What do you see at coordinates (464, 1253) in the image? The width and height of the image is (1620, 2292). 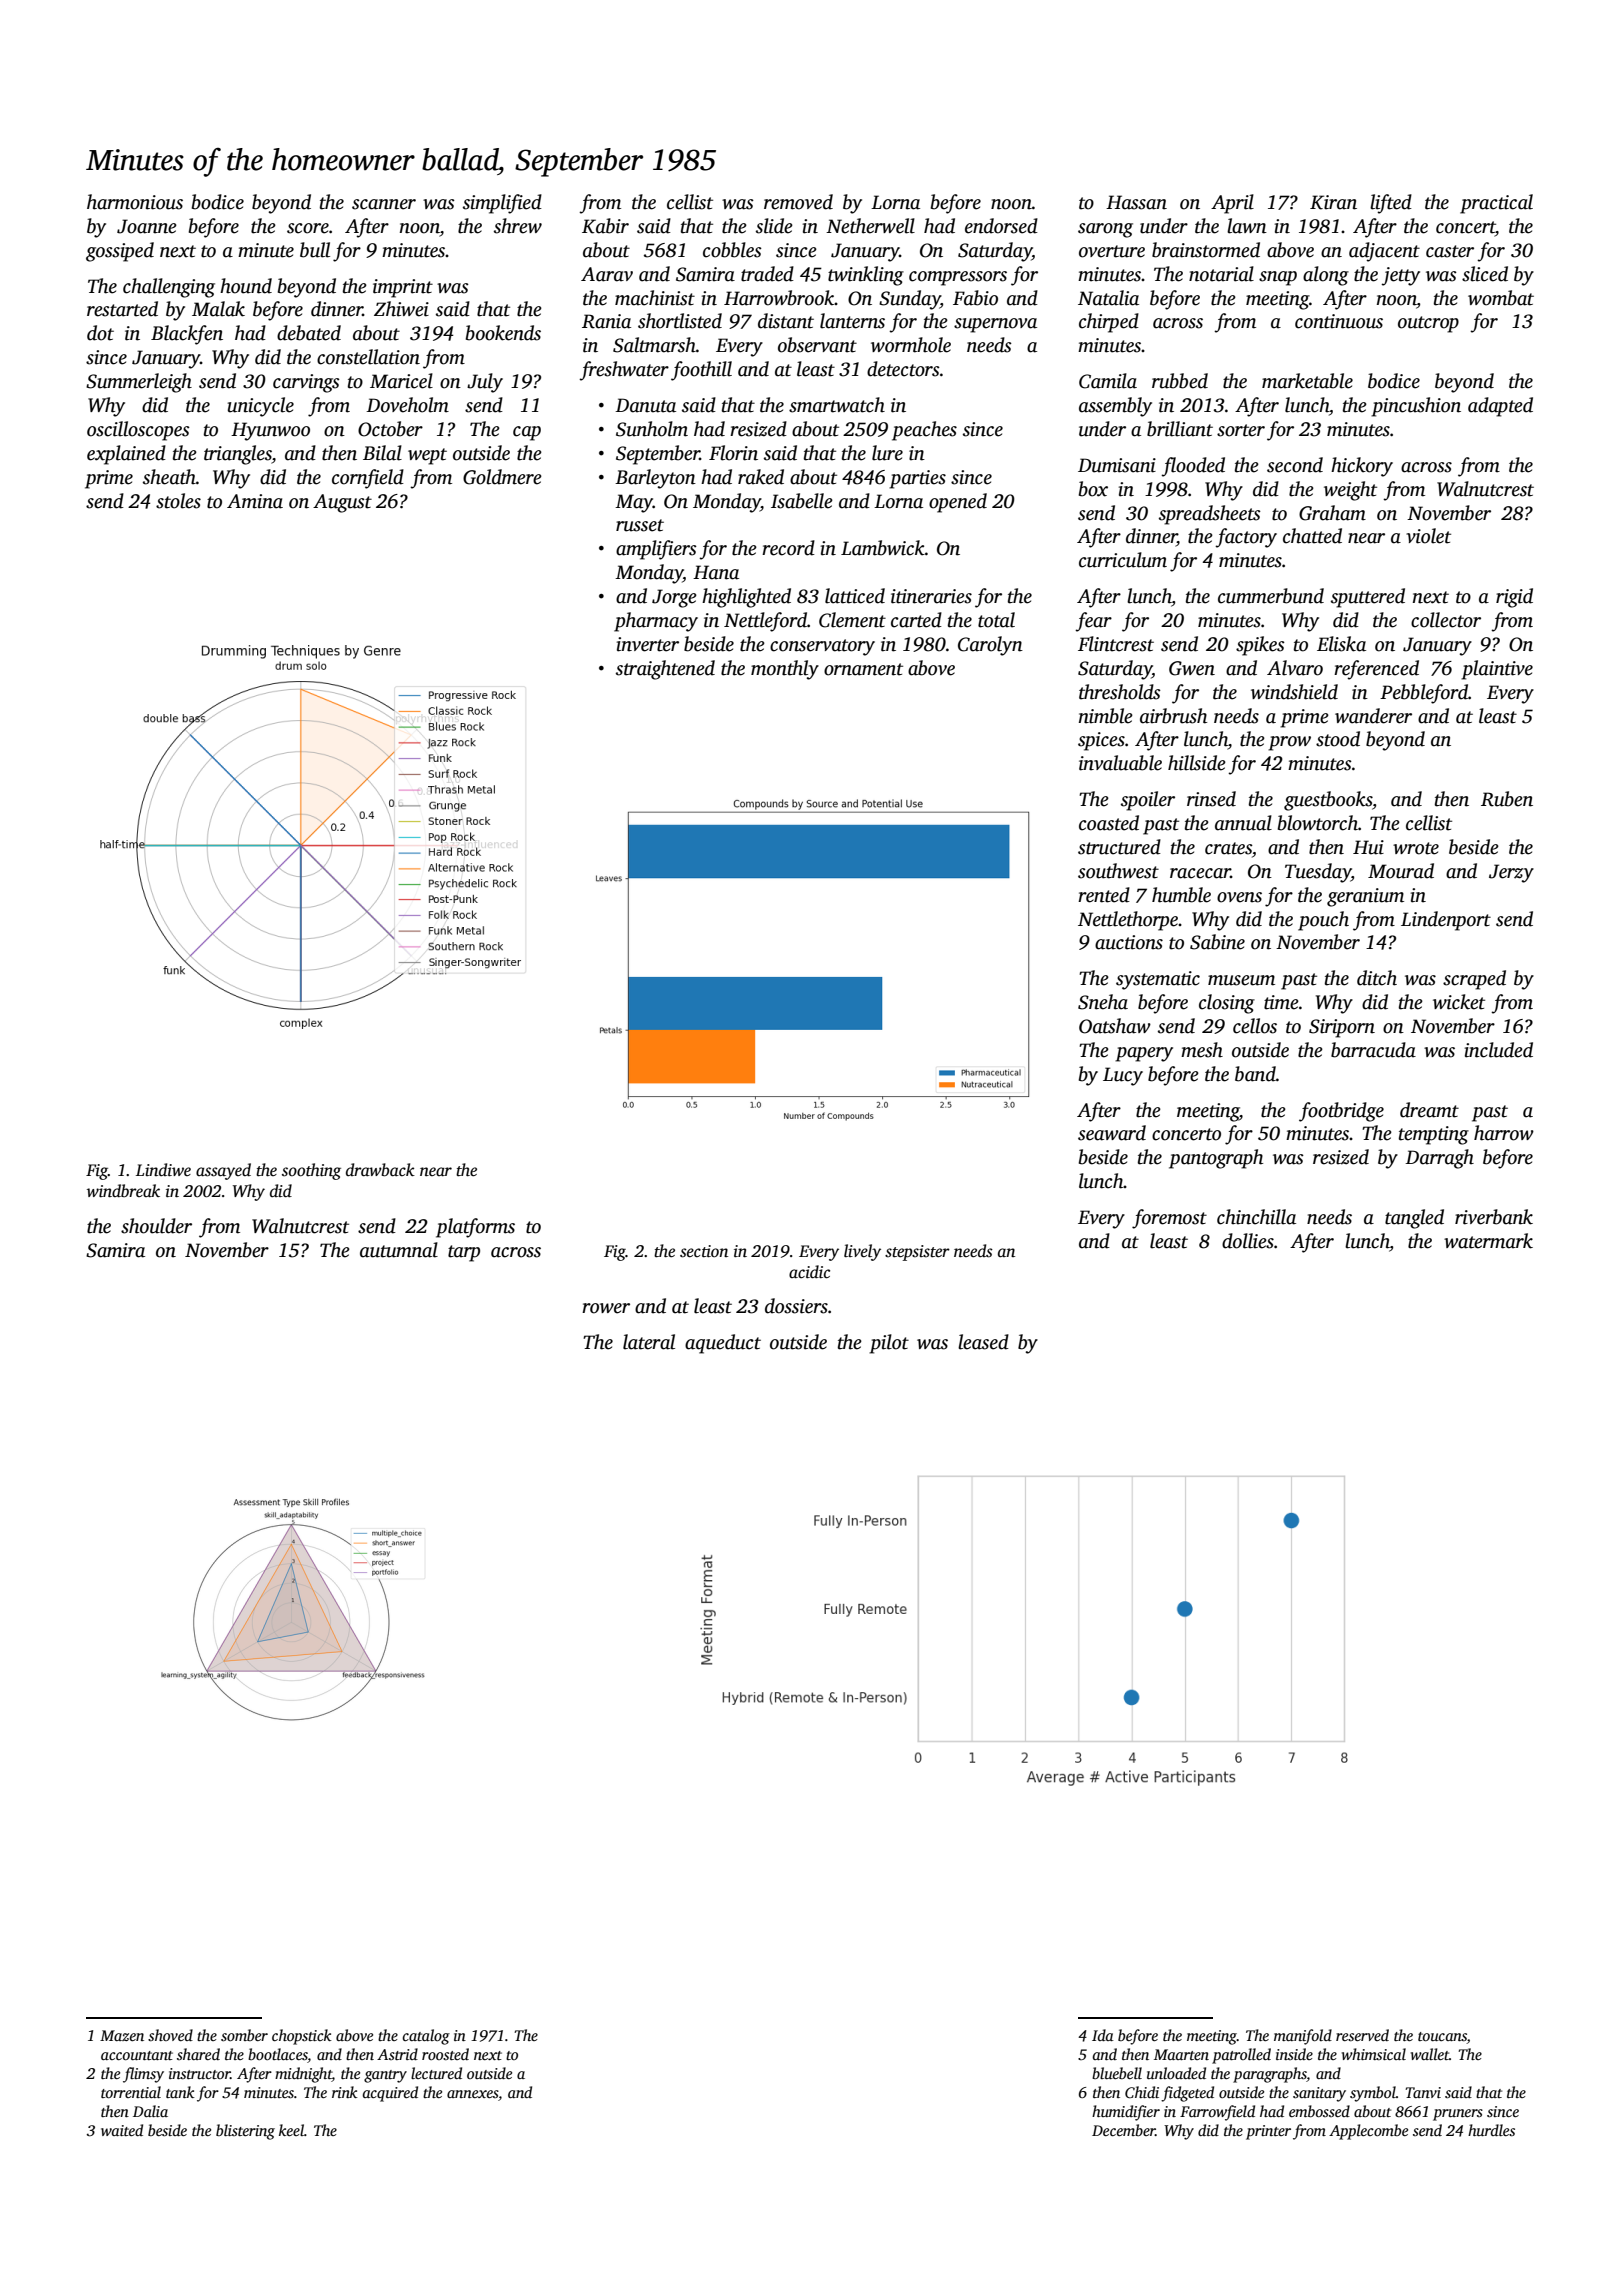 I see `tarp` at bounding box center [464, 1253].
